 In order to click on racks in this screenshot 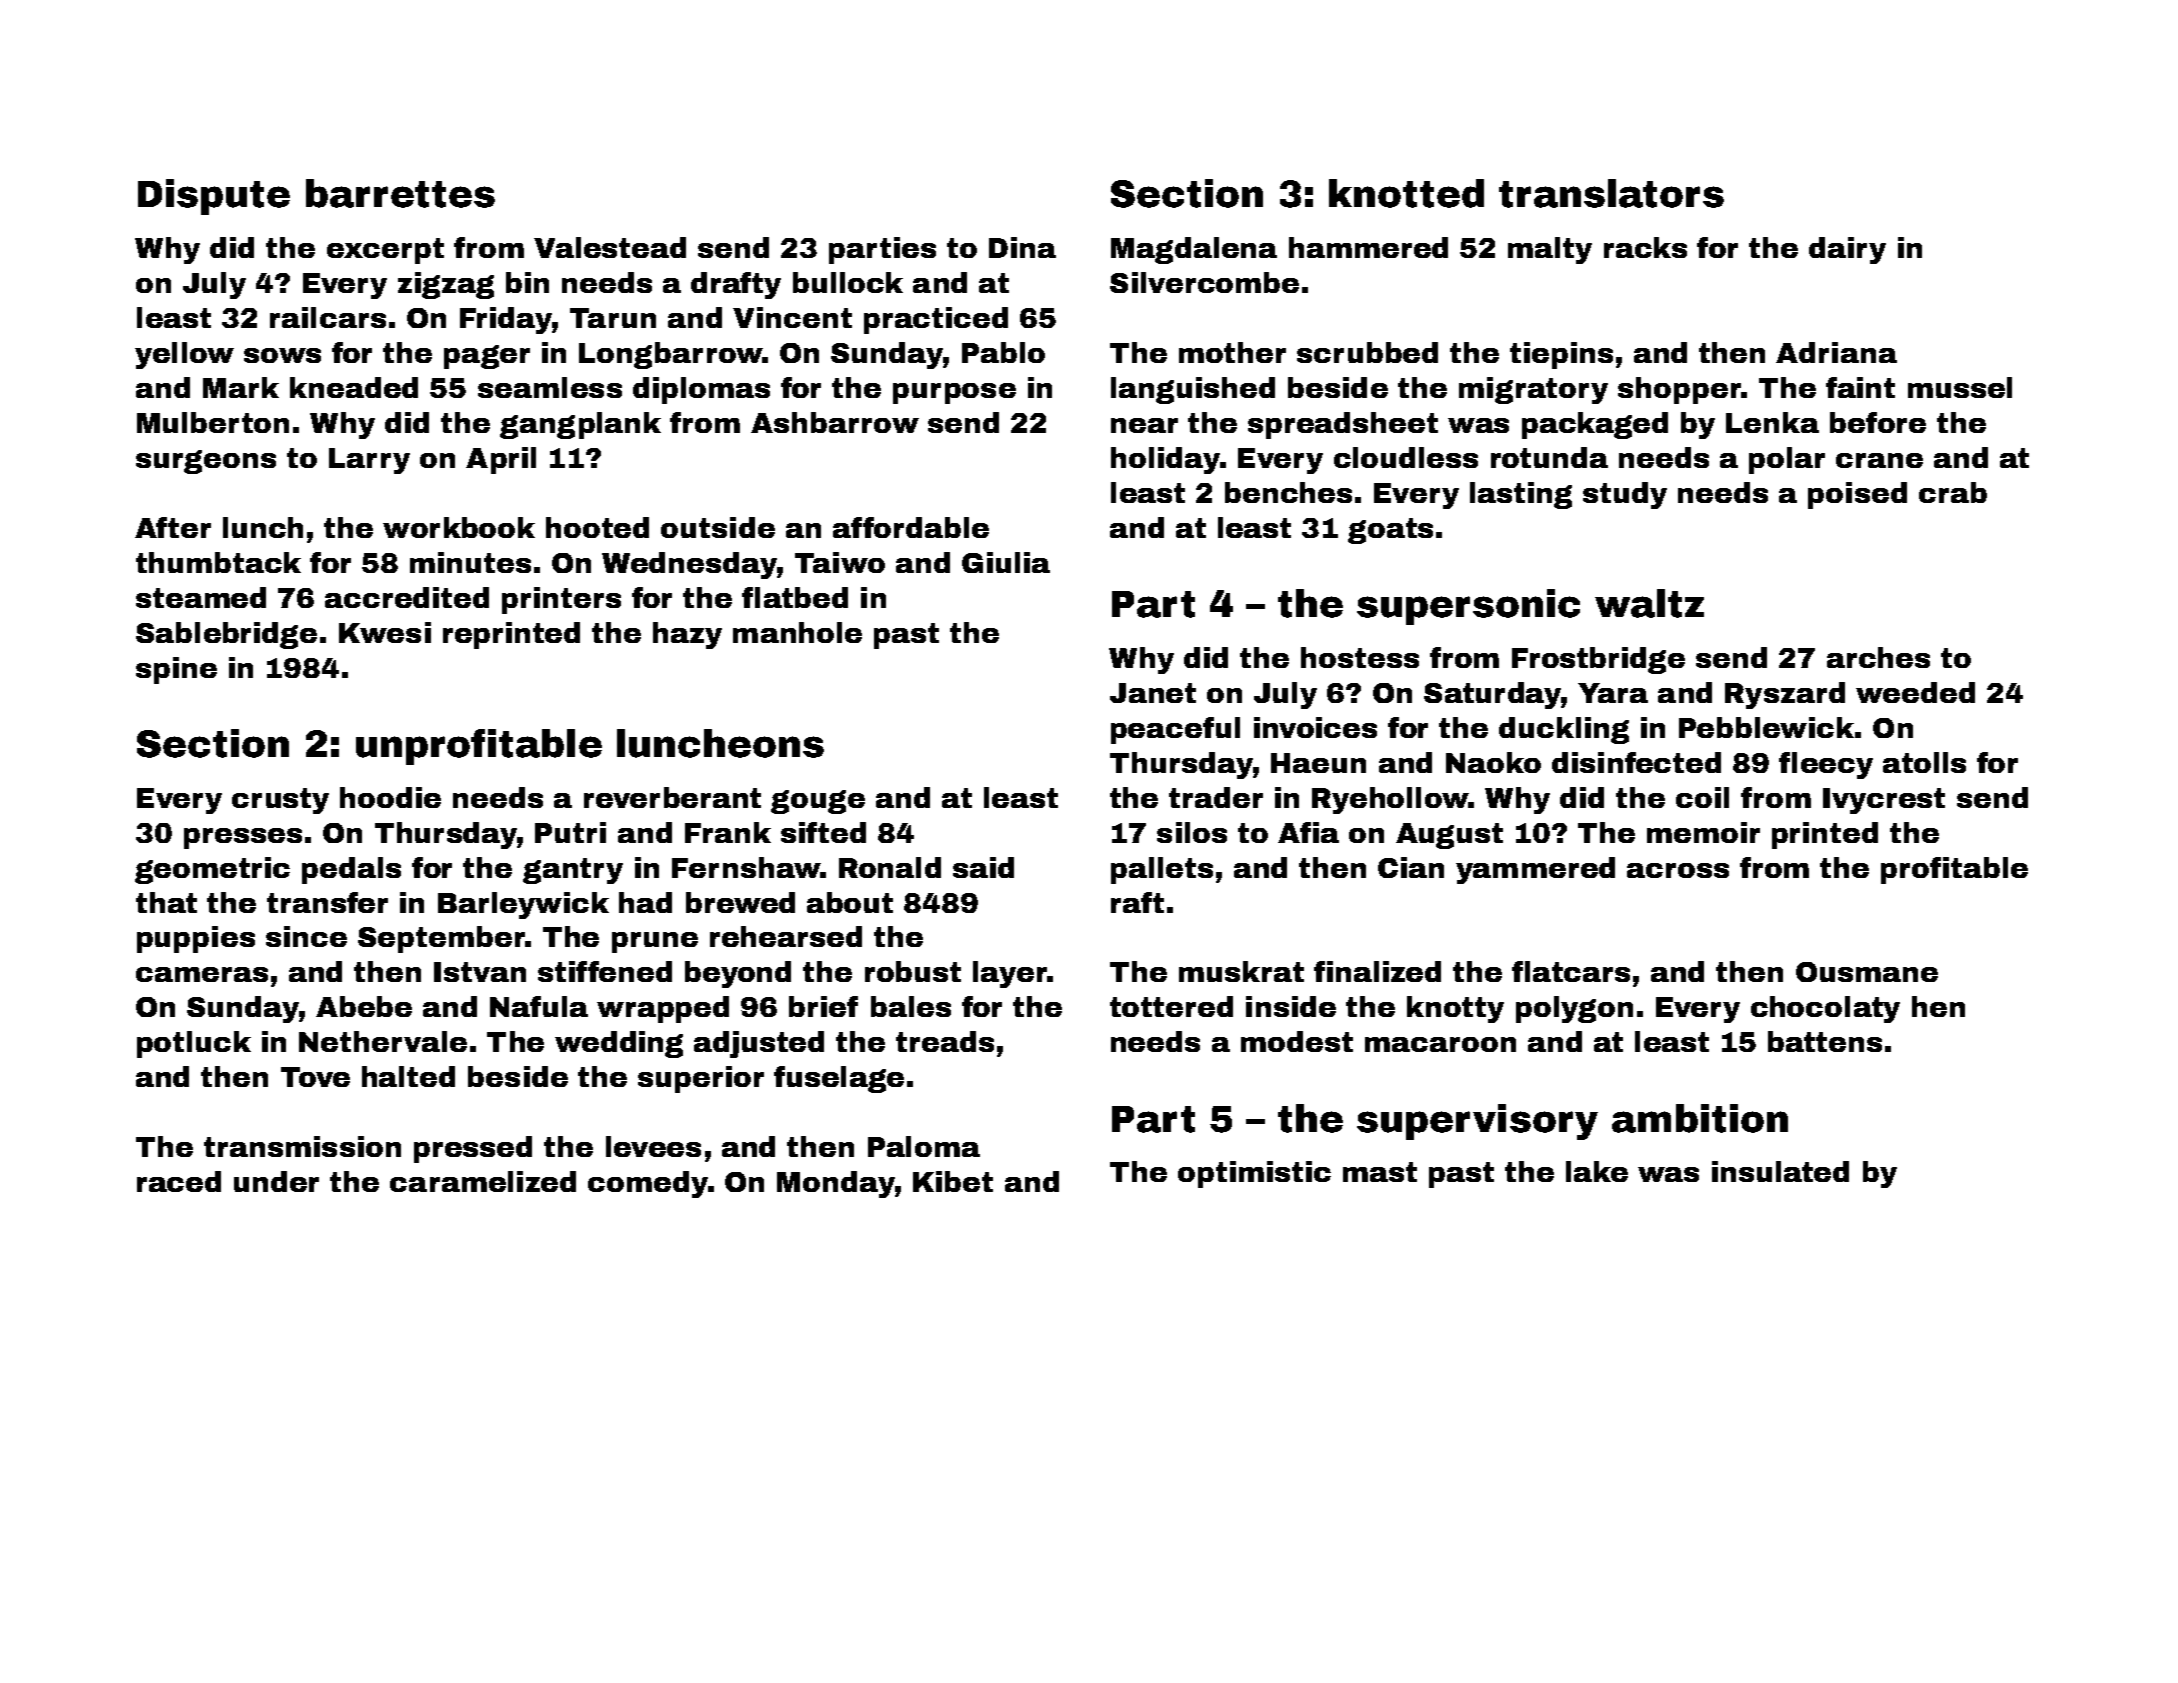, I will do `click(1645, 247)`.
